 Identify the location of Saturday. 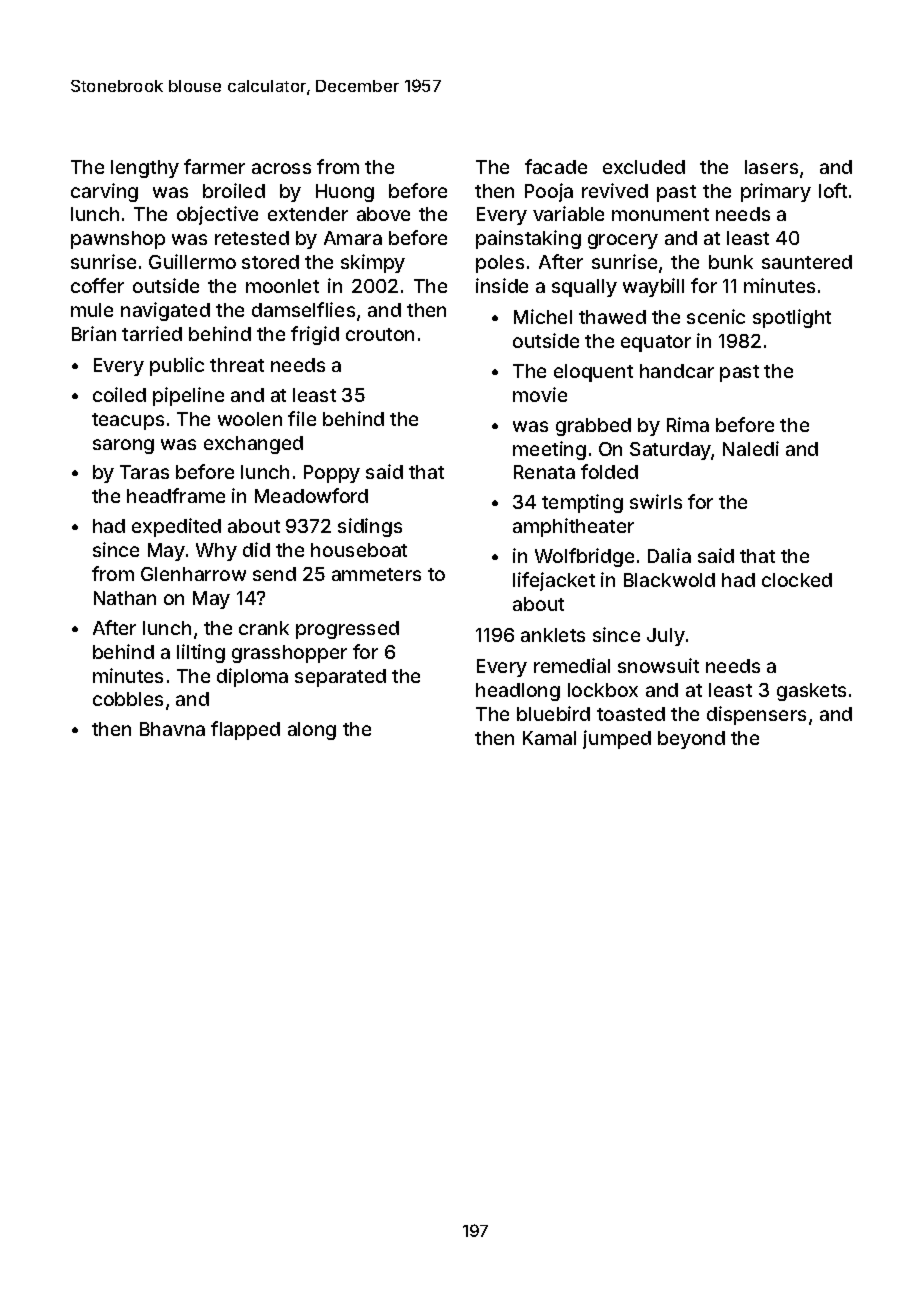
(671, 451).
